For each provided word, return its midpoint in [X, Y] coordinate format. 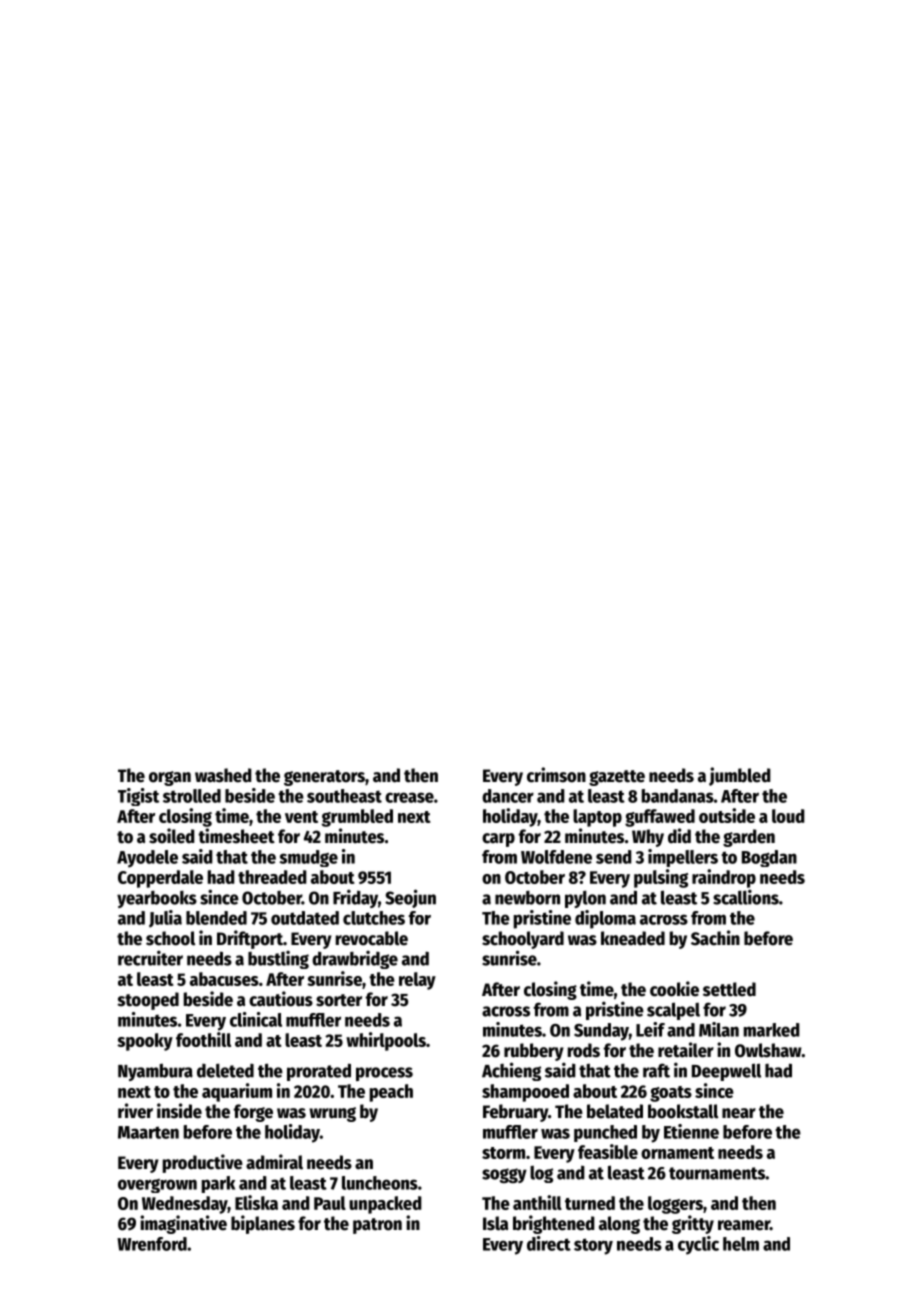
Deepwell [726, 1072]
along [619, 1225]
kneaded [633, 938]
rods [584, 1050]
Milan [719, 1029]
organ [170, 778]
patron [377, 1226]
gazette [617, 778]
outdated [305, 918]
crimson [556, 775]
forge [253, 1113]
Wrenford [152, 1244]
